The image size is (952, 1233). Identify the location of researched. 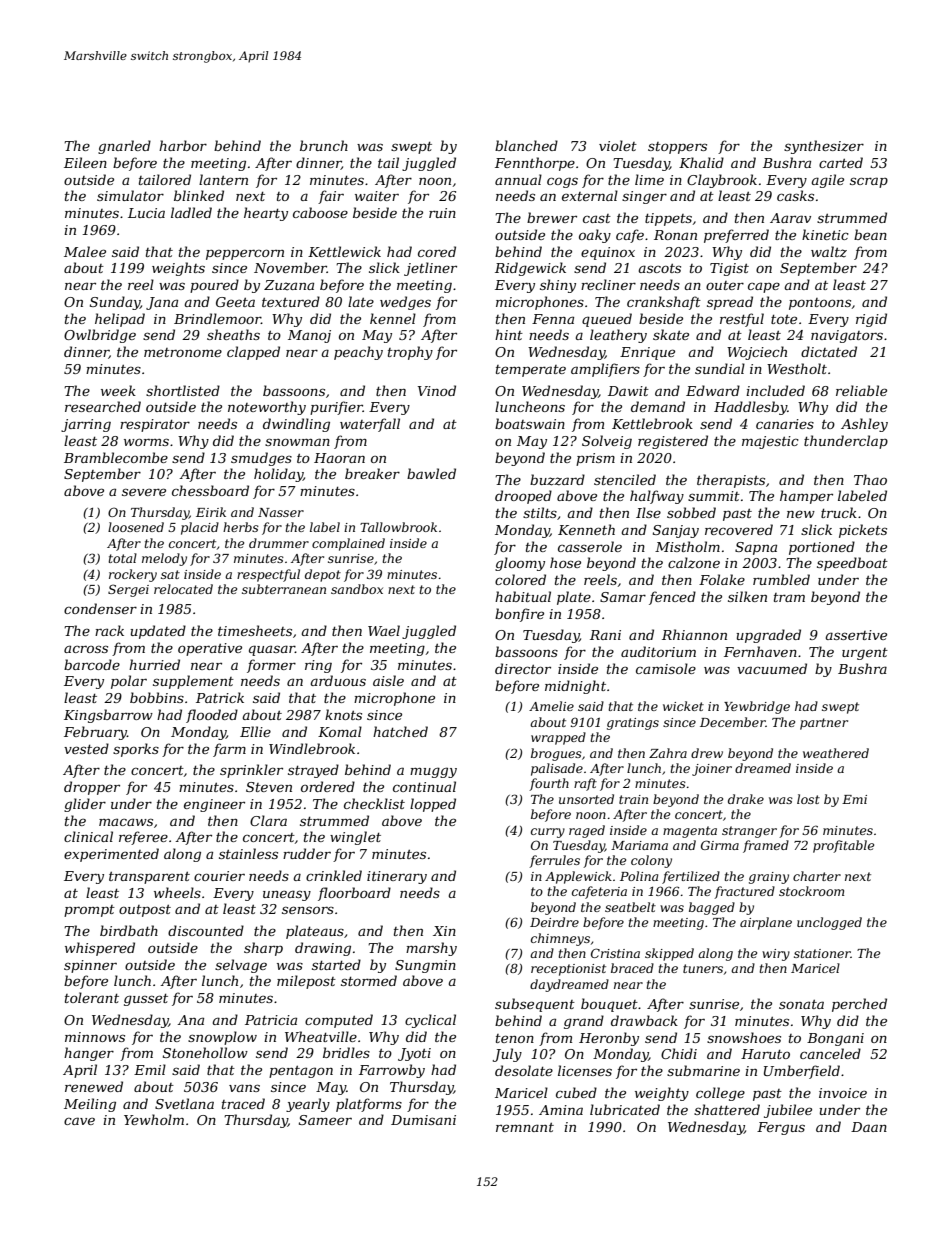
(103, 406).
